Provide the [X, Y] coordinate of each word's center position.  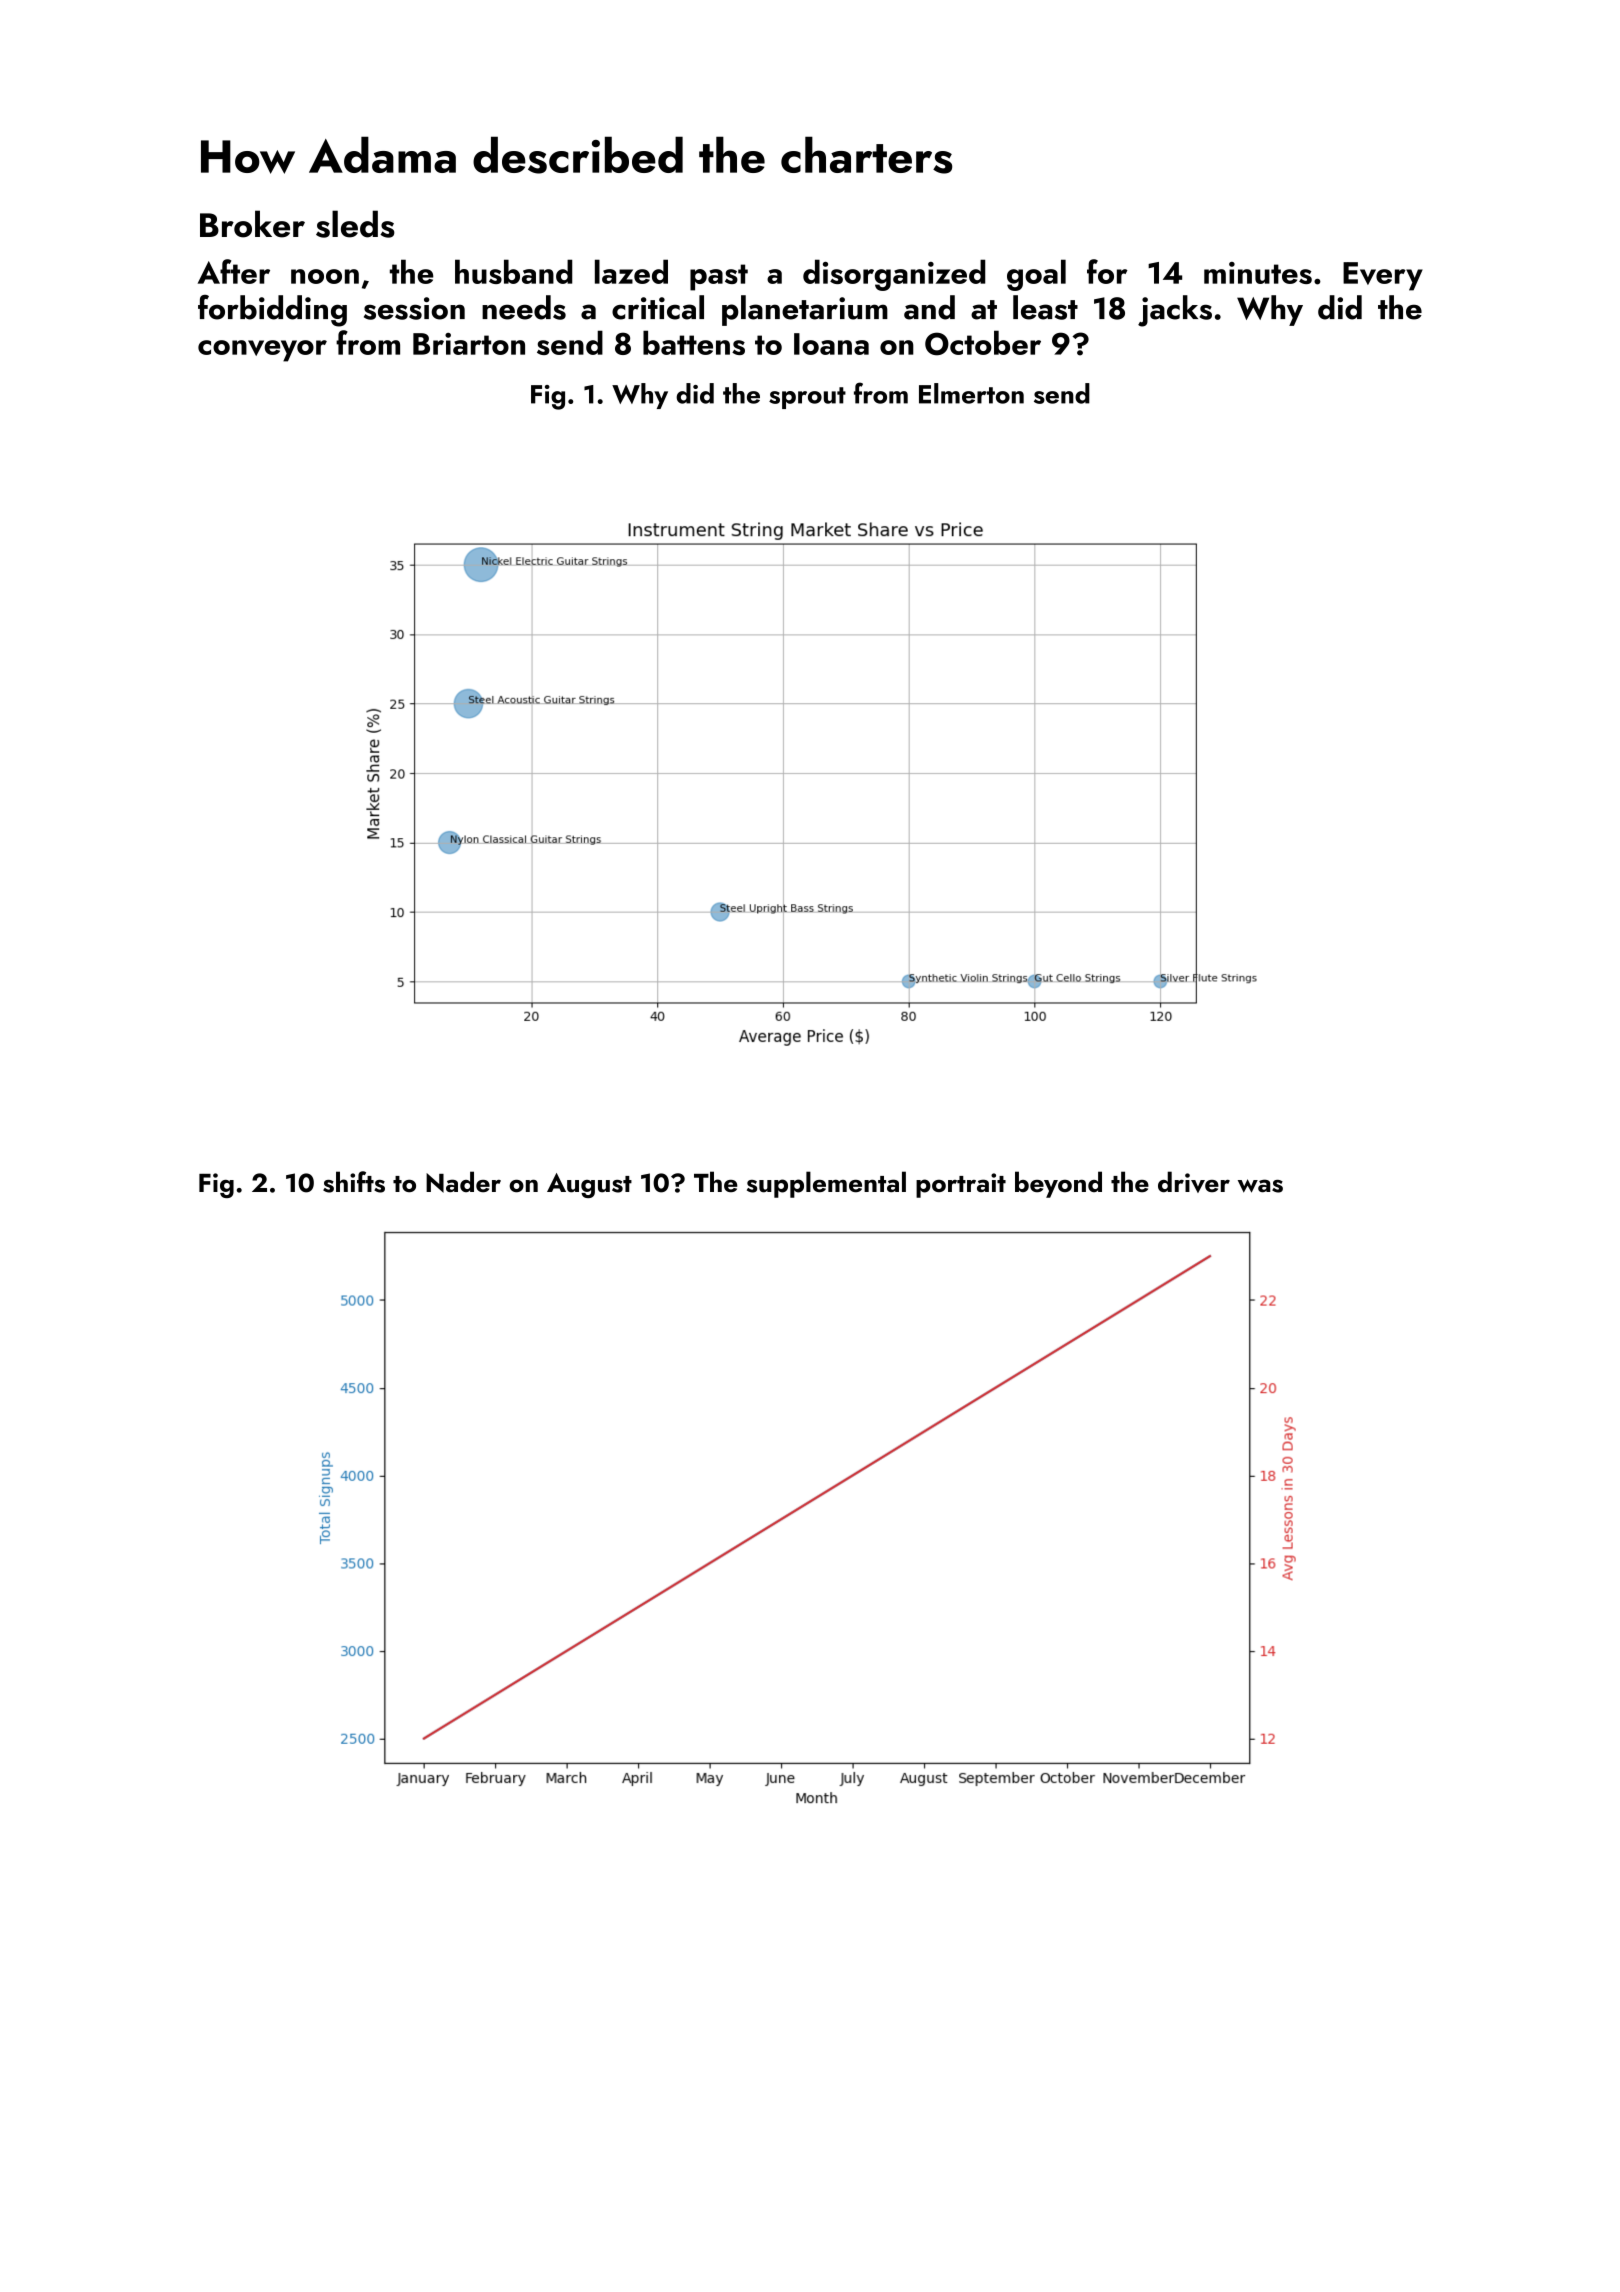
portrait [961, 1185]
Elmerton [971, 393]
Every [1383, 276]
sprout [807, 398]
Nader [463, 1182]
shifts [354, 1182]
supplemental [826, 1184]
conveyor [262, 351]
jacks [1175, 311]
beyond [1058, 1184]
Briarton [469, 344]
